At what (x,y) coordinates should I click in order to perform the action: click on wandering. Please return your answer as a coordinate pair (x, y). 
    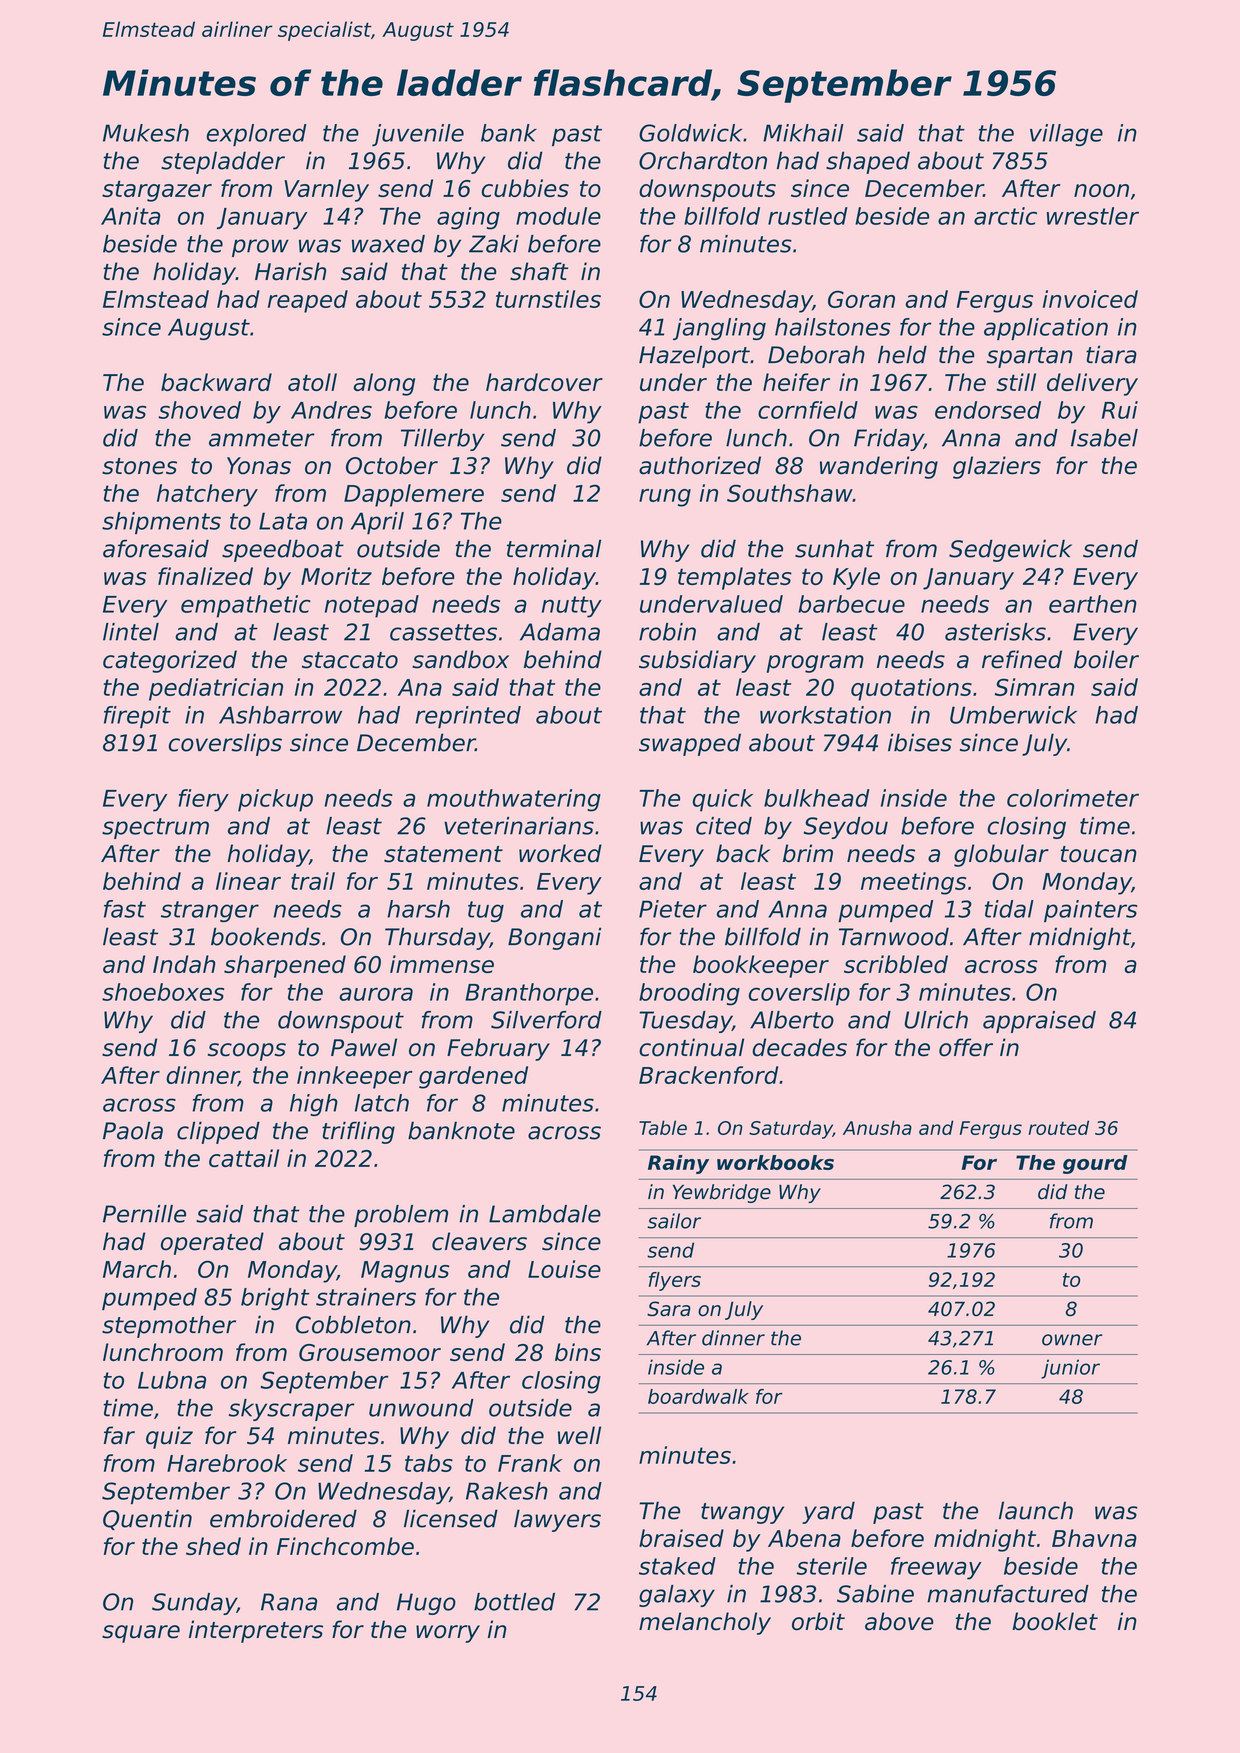
    Looking at the image, I should click on (879, 467).
